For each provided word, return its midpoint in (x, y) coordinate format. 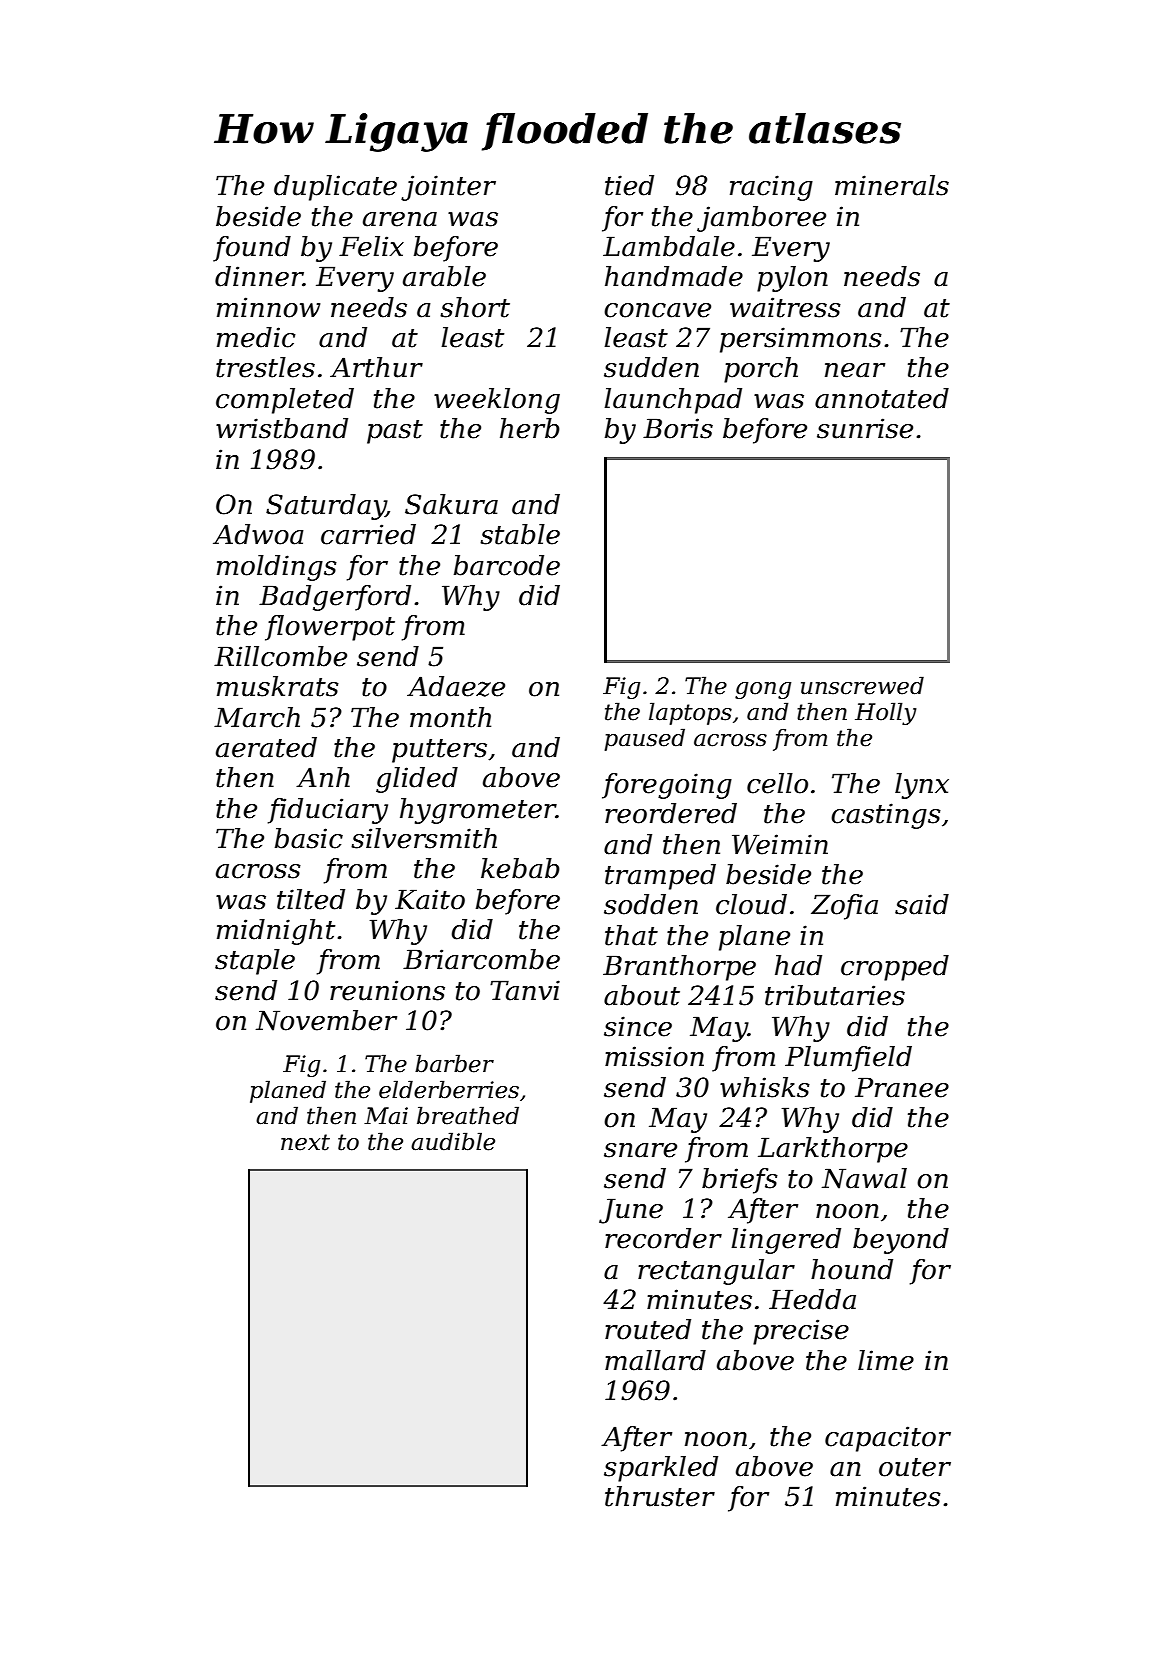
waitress (785, 307)
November (326, 1020)
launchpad (673, 401)
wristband (282, 428)
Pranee (902, 1087)
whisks (765, 1087)
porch (761, 370)
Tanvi (525, 990)
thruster (660, 1496)
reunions (387, 990)
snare (640, 1150)
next (305, 1142)
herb (530, 428)
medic (256, 337)
